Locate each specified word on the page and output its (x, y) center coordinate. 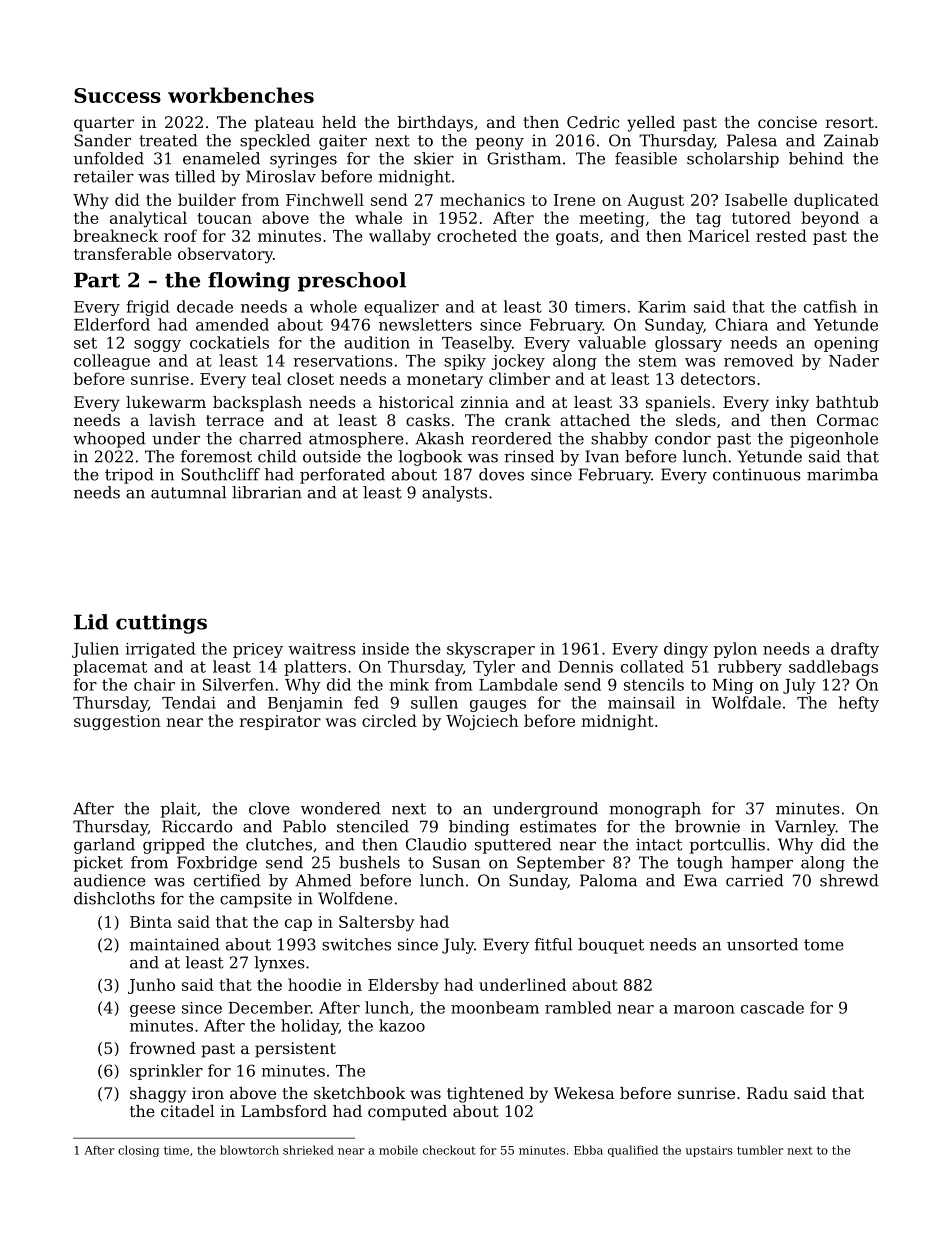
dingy (686, 650)
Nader (854, 360)
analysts (454, 494)
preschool (352, 282)
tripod (129, 476)
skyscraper (491, 650)
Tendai (189, 702)
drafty (855, 650)
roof (180, 235)
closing (138, 1151)
